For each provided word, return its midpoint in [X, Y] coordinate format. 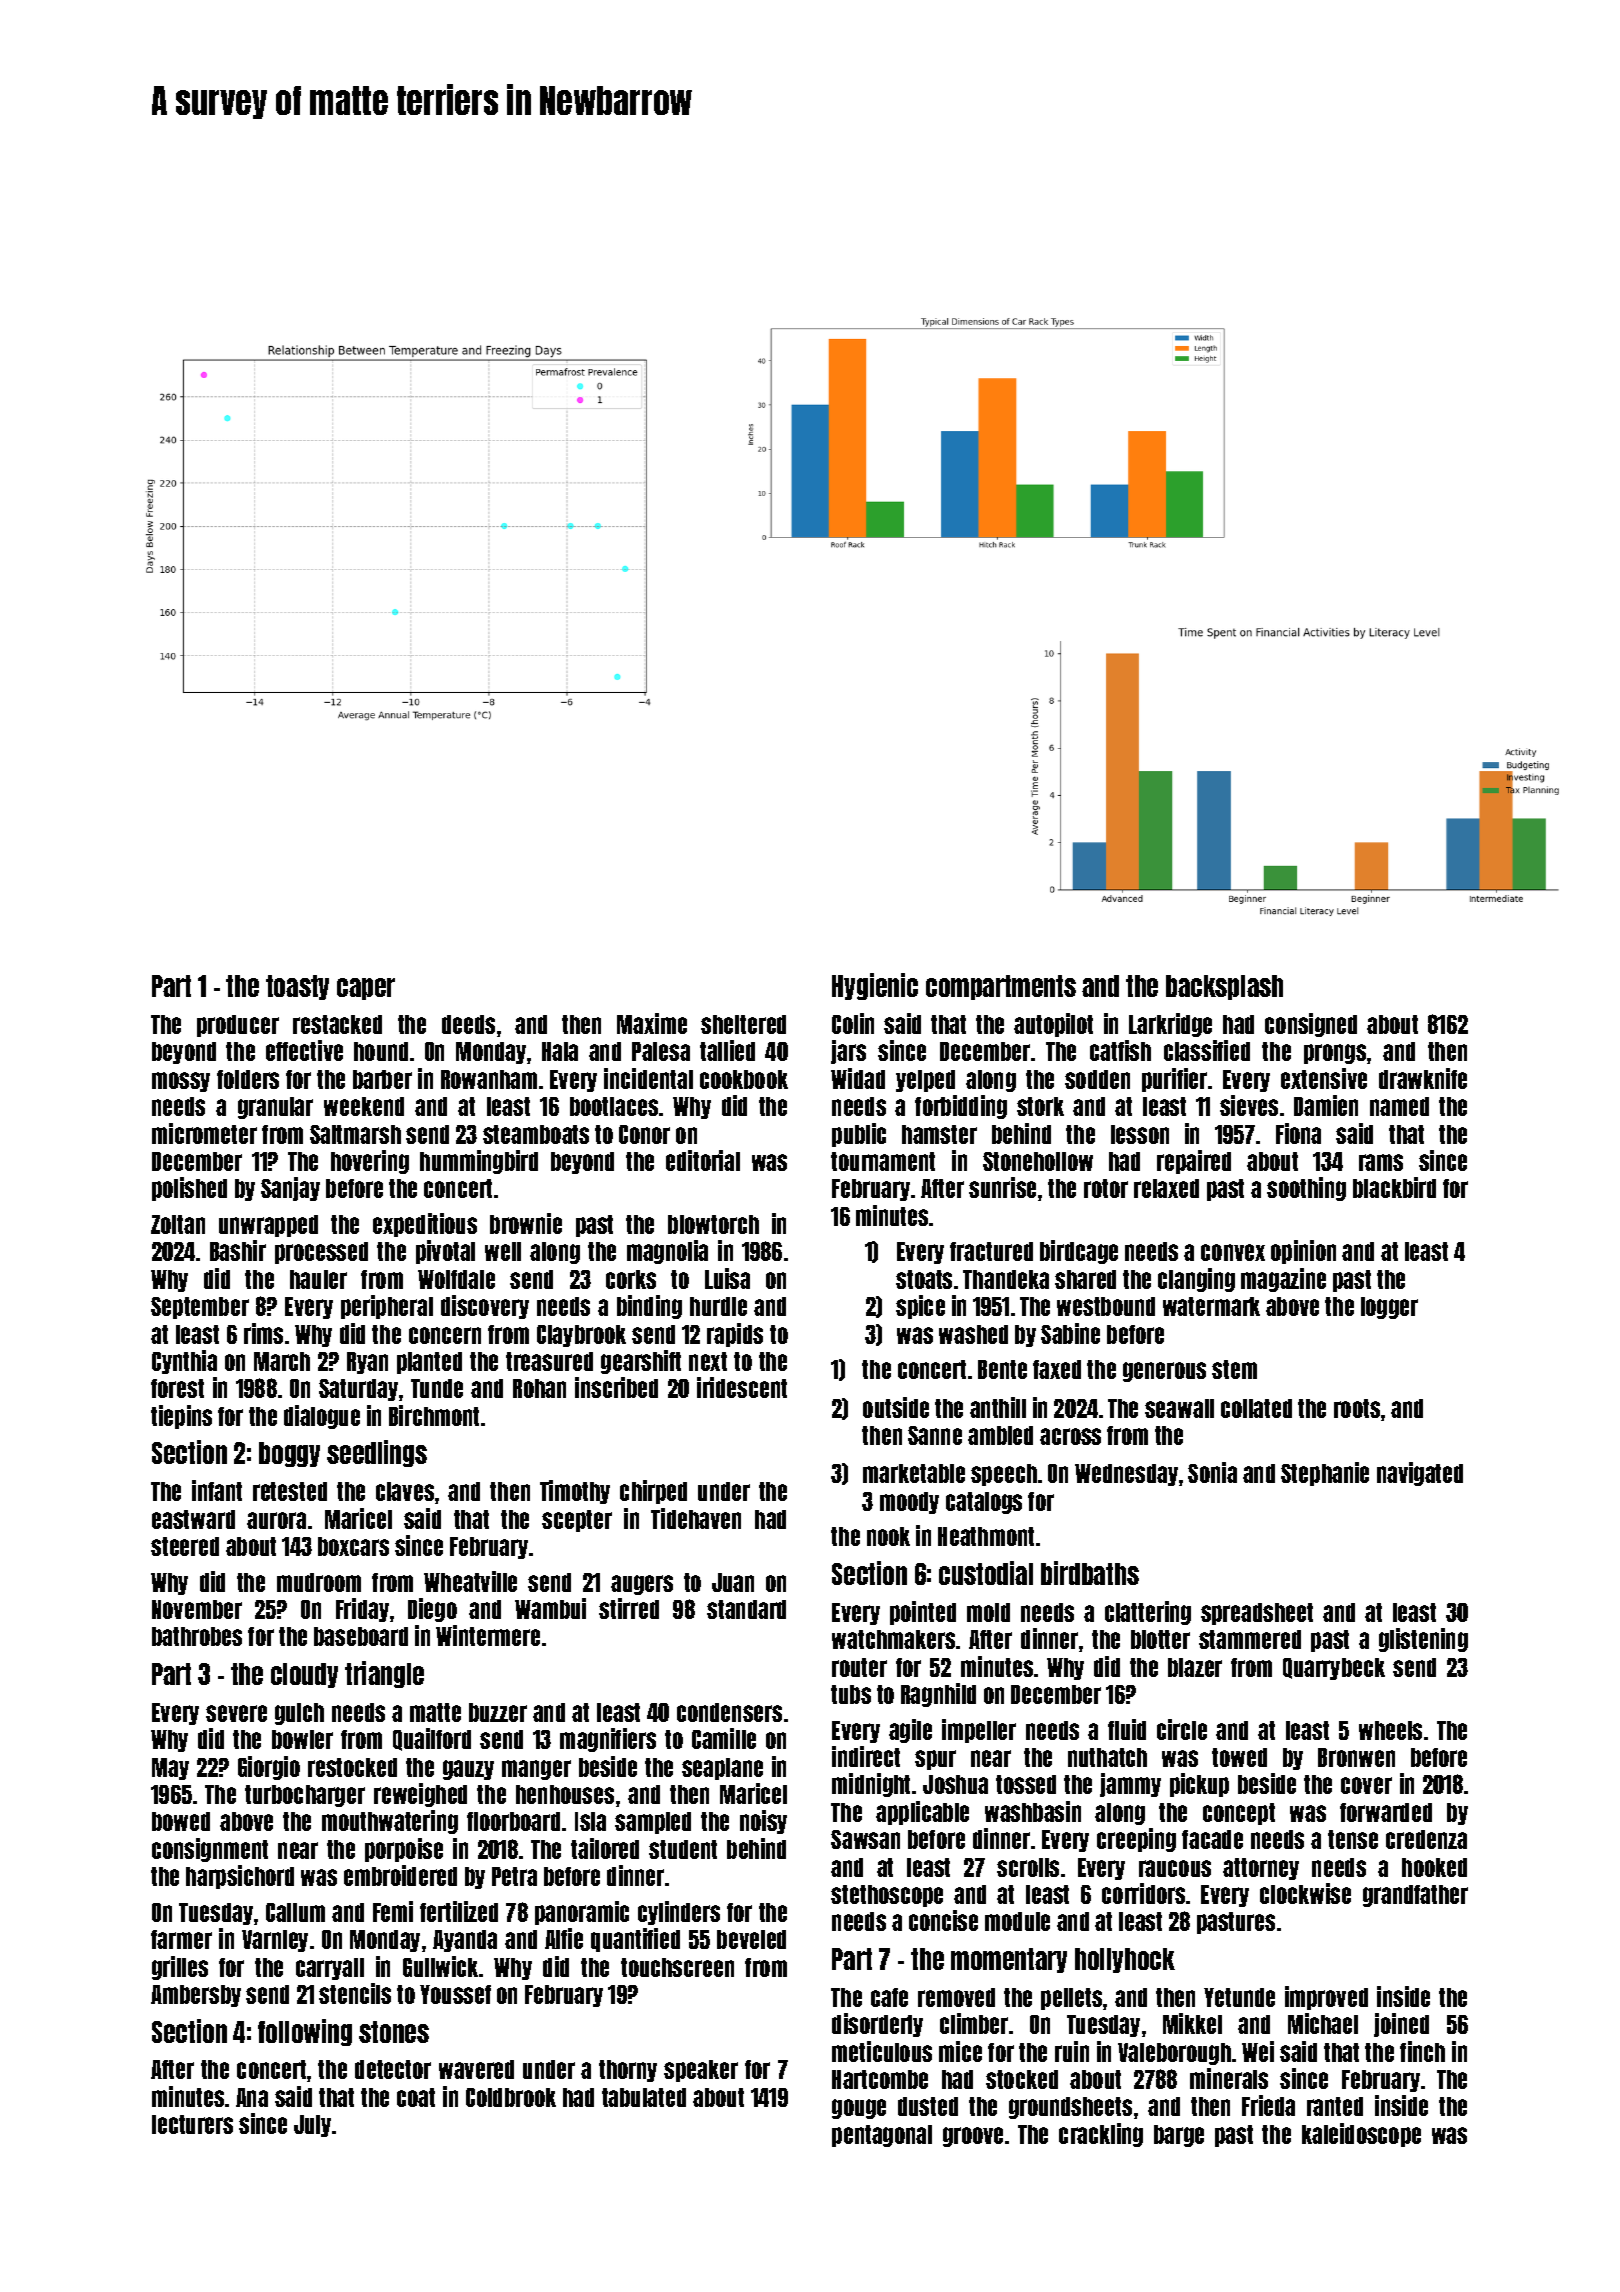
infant [217, 1490]
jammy [1130, 1785]
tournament [883, 1161]
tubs [851, 1694]
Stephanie [1325, 1474]
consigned [1311, 1025]
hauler [318, 1279]
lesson [1140, 1134]
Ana [252, 2097]
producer [238, 1026]
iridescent [742, 1387]
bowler [302, 1739]
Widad [858, 1078]
